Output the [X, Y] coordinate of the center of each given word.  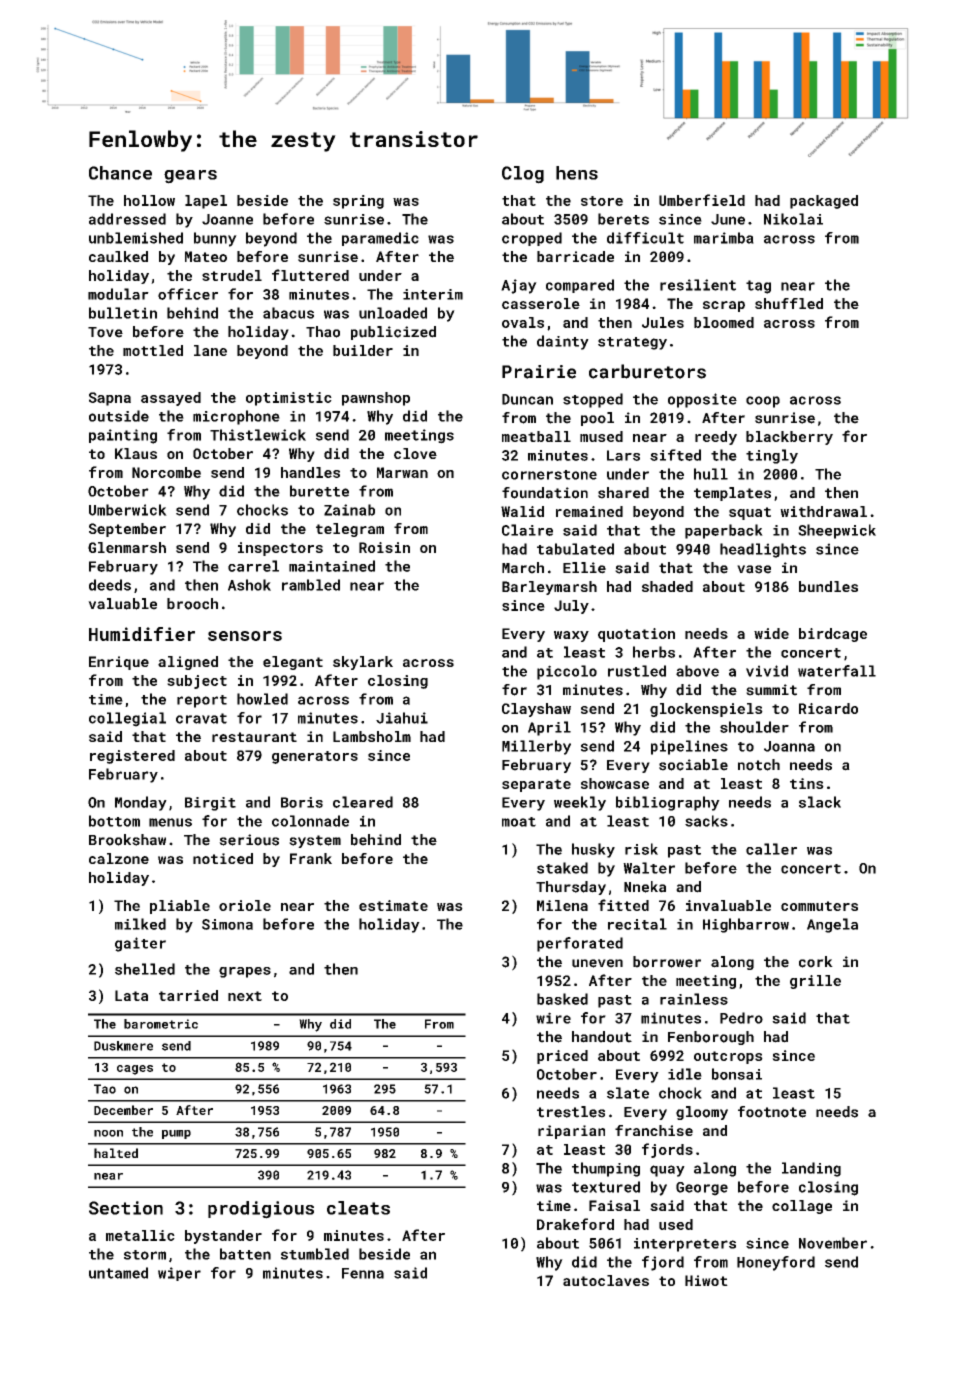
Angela [832, 925]
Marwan [402, 472]
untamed [118, 1273]
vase [754, 569]
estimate [393, 905]
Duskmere [123, 1046]
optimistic [289, 399]
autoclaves [606, 1280]
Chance [120, 173]
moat [519, 822]
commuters [819, 906]
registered [132, 757]
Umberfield [702, 200]
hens [577, 173]
